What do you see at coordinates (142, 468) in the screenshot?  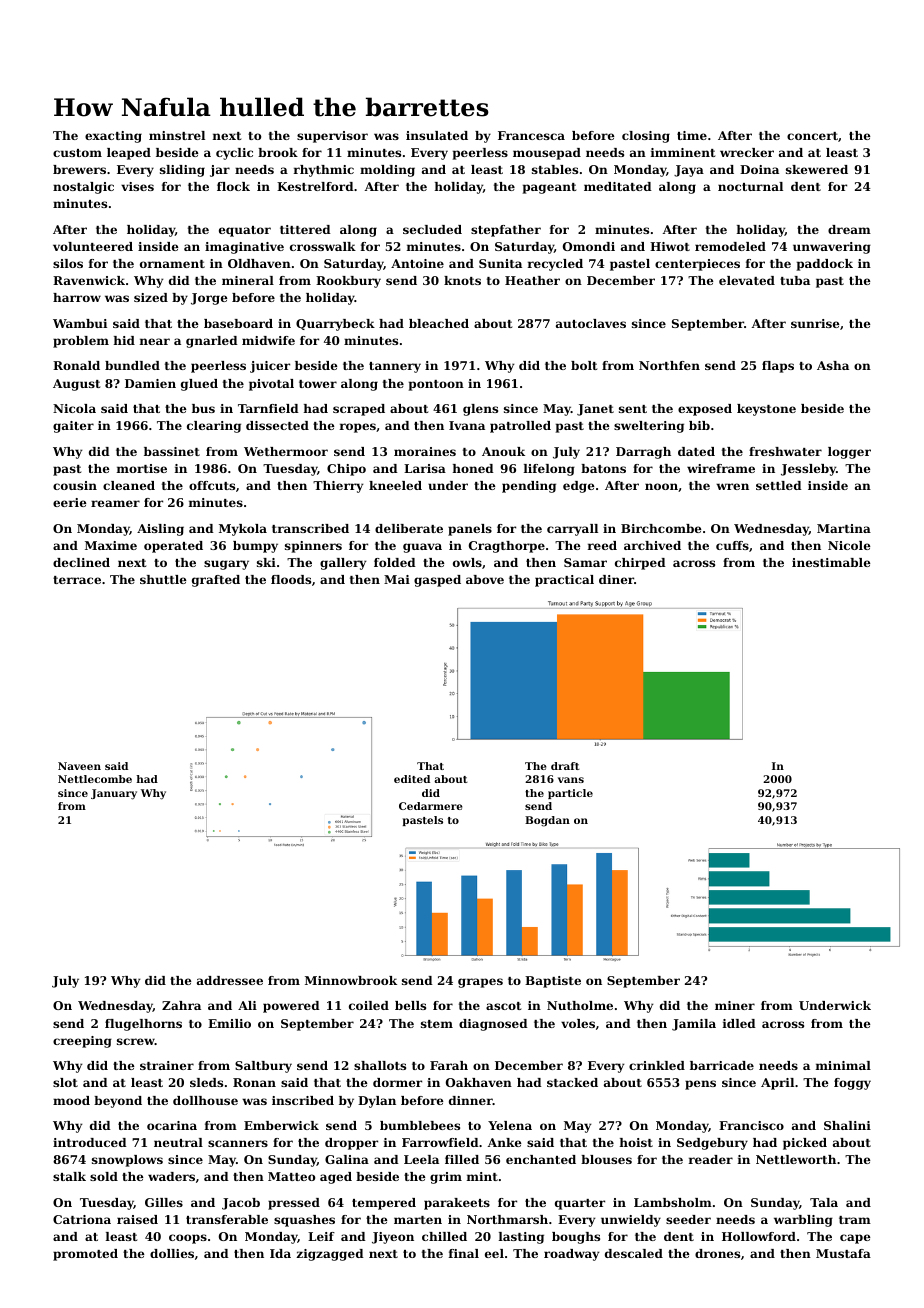 I see `mortise` at bounding box center [142, 468].
